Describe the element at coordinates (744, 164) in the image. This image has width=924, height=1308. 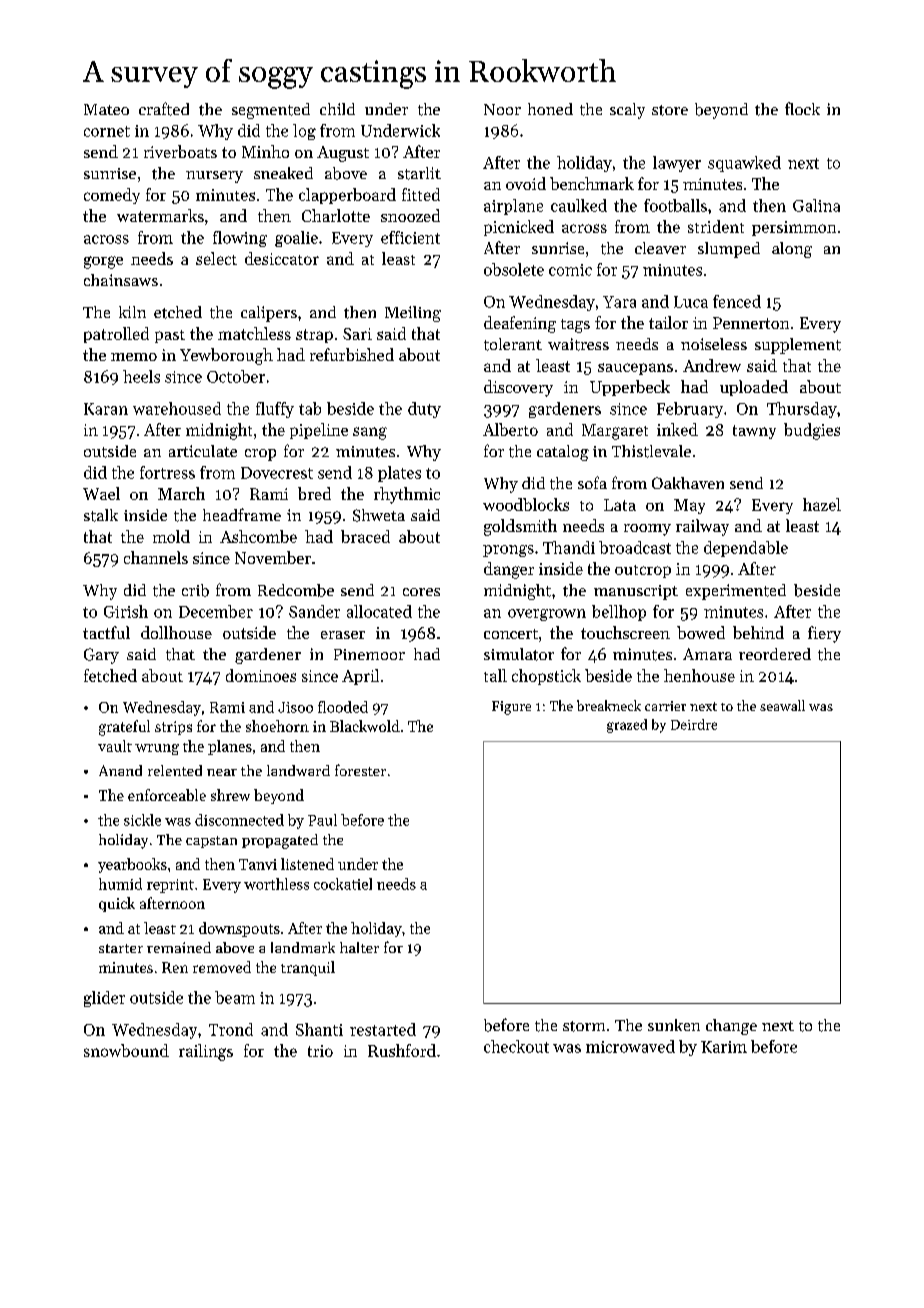
I see `squawked` at that location.
